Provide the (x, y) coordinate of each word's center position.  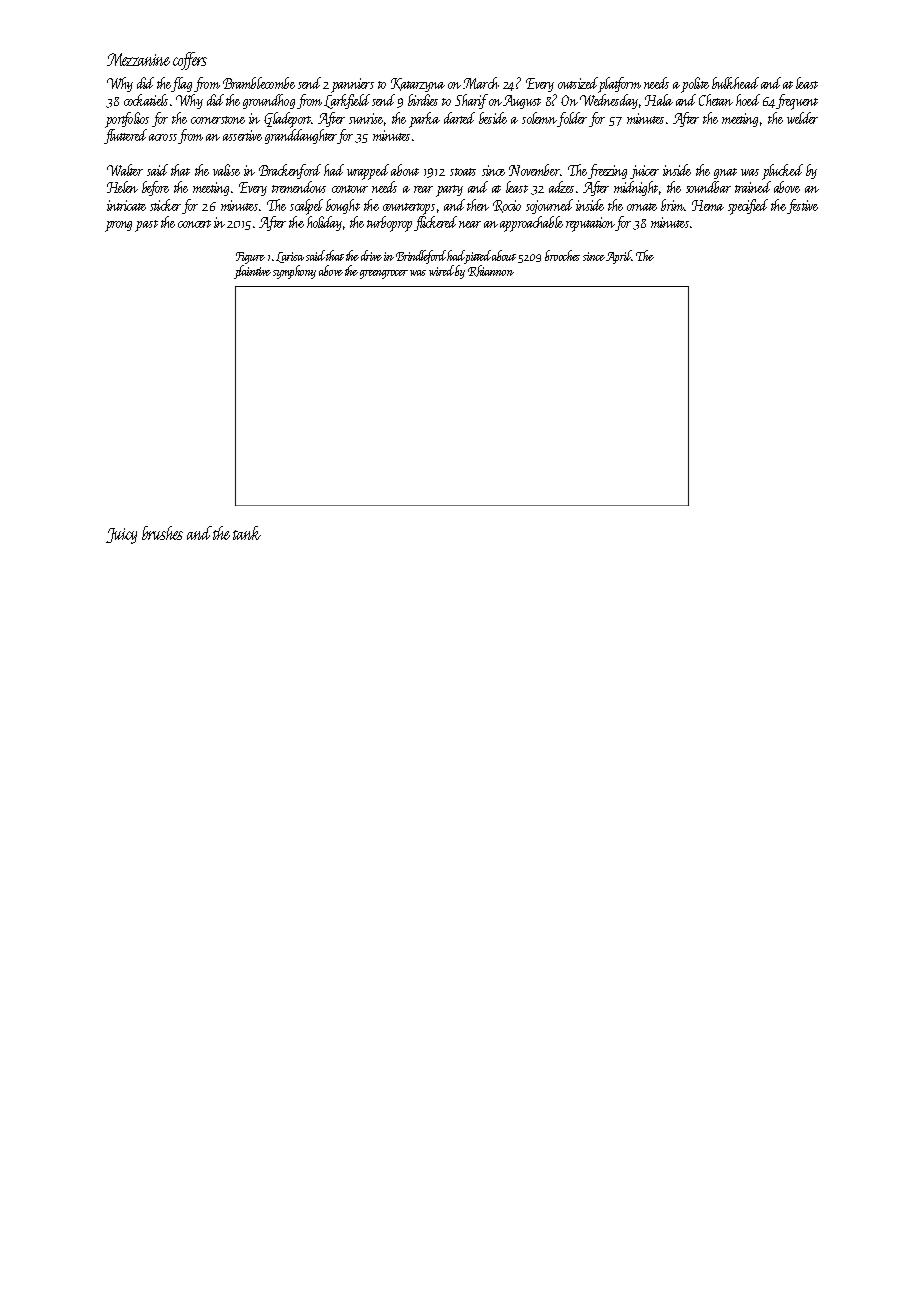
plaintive (252, 272)
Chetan (716, 100)
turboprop (389, 224)
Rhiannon (491, 271)
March (481, 83)
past (146, 226)
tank (247, 533)
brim (672, 205)
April (618, 257)
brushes (162, 533)
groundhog (269, 101)
